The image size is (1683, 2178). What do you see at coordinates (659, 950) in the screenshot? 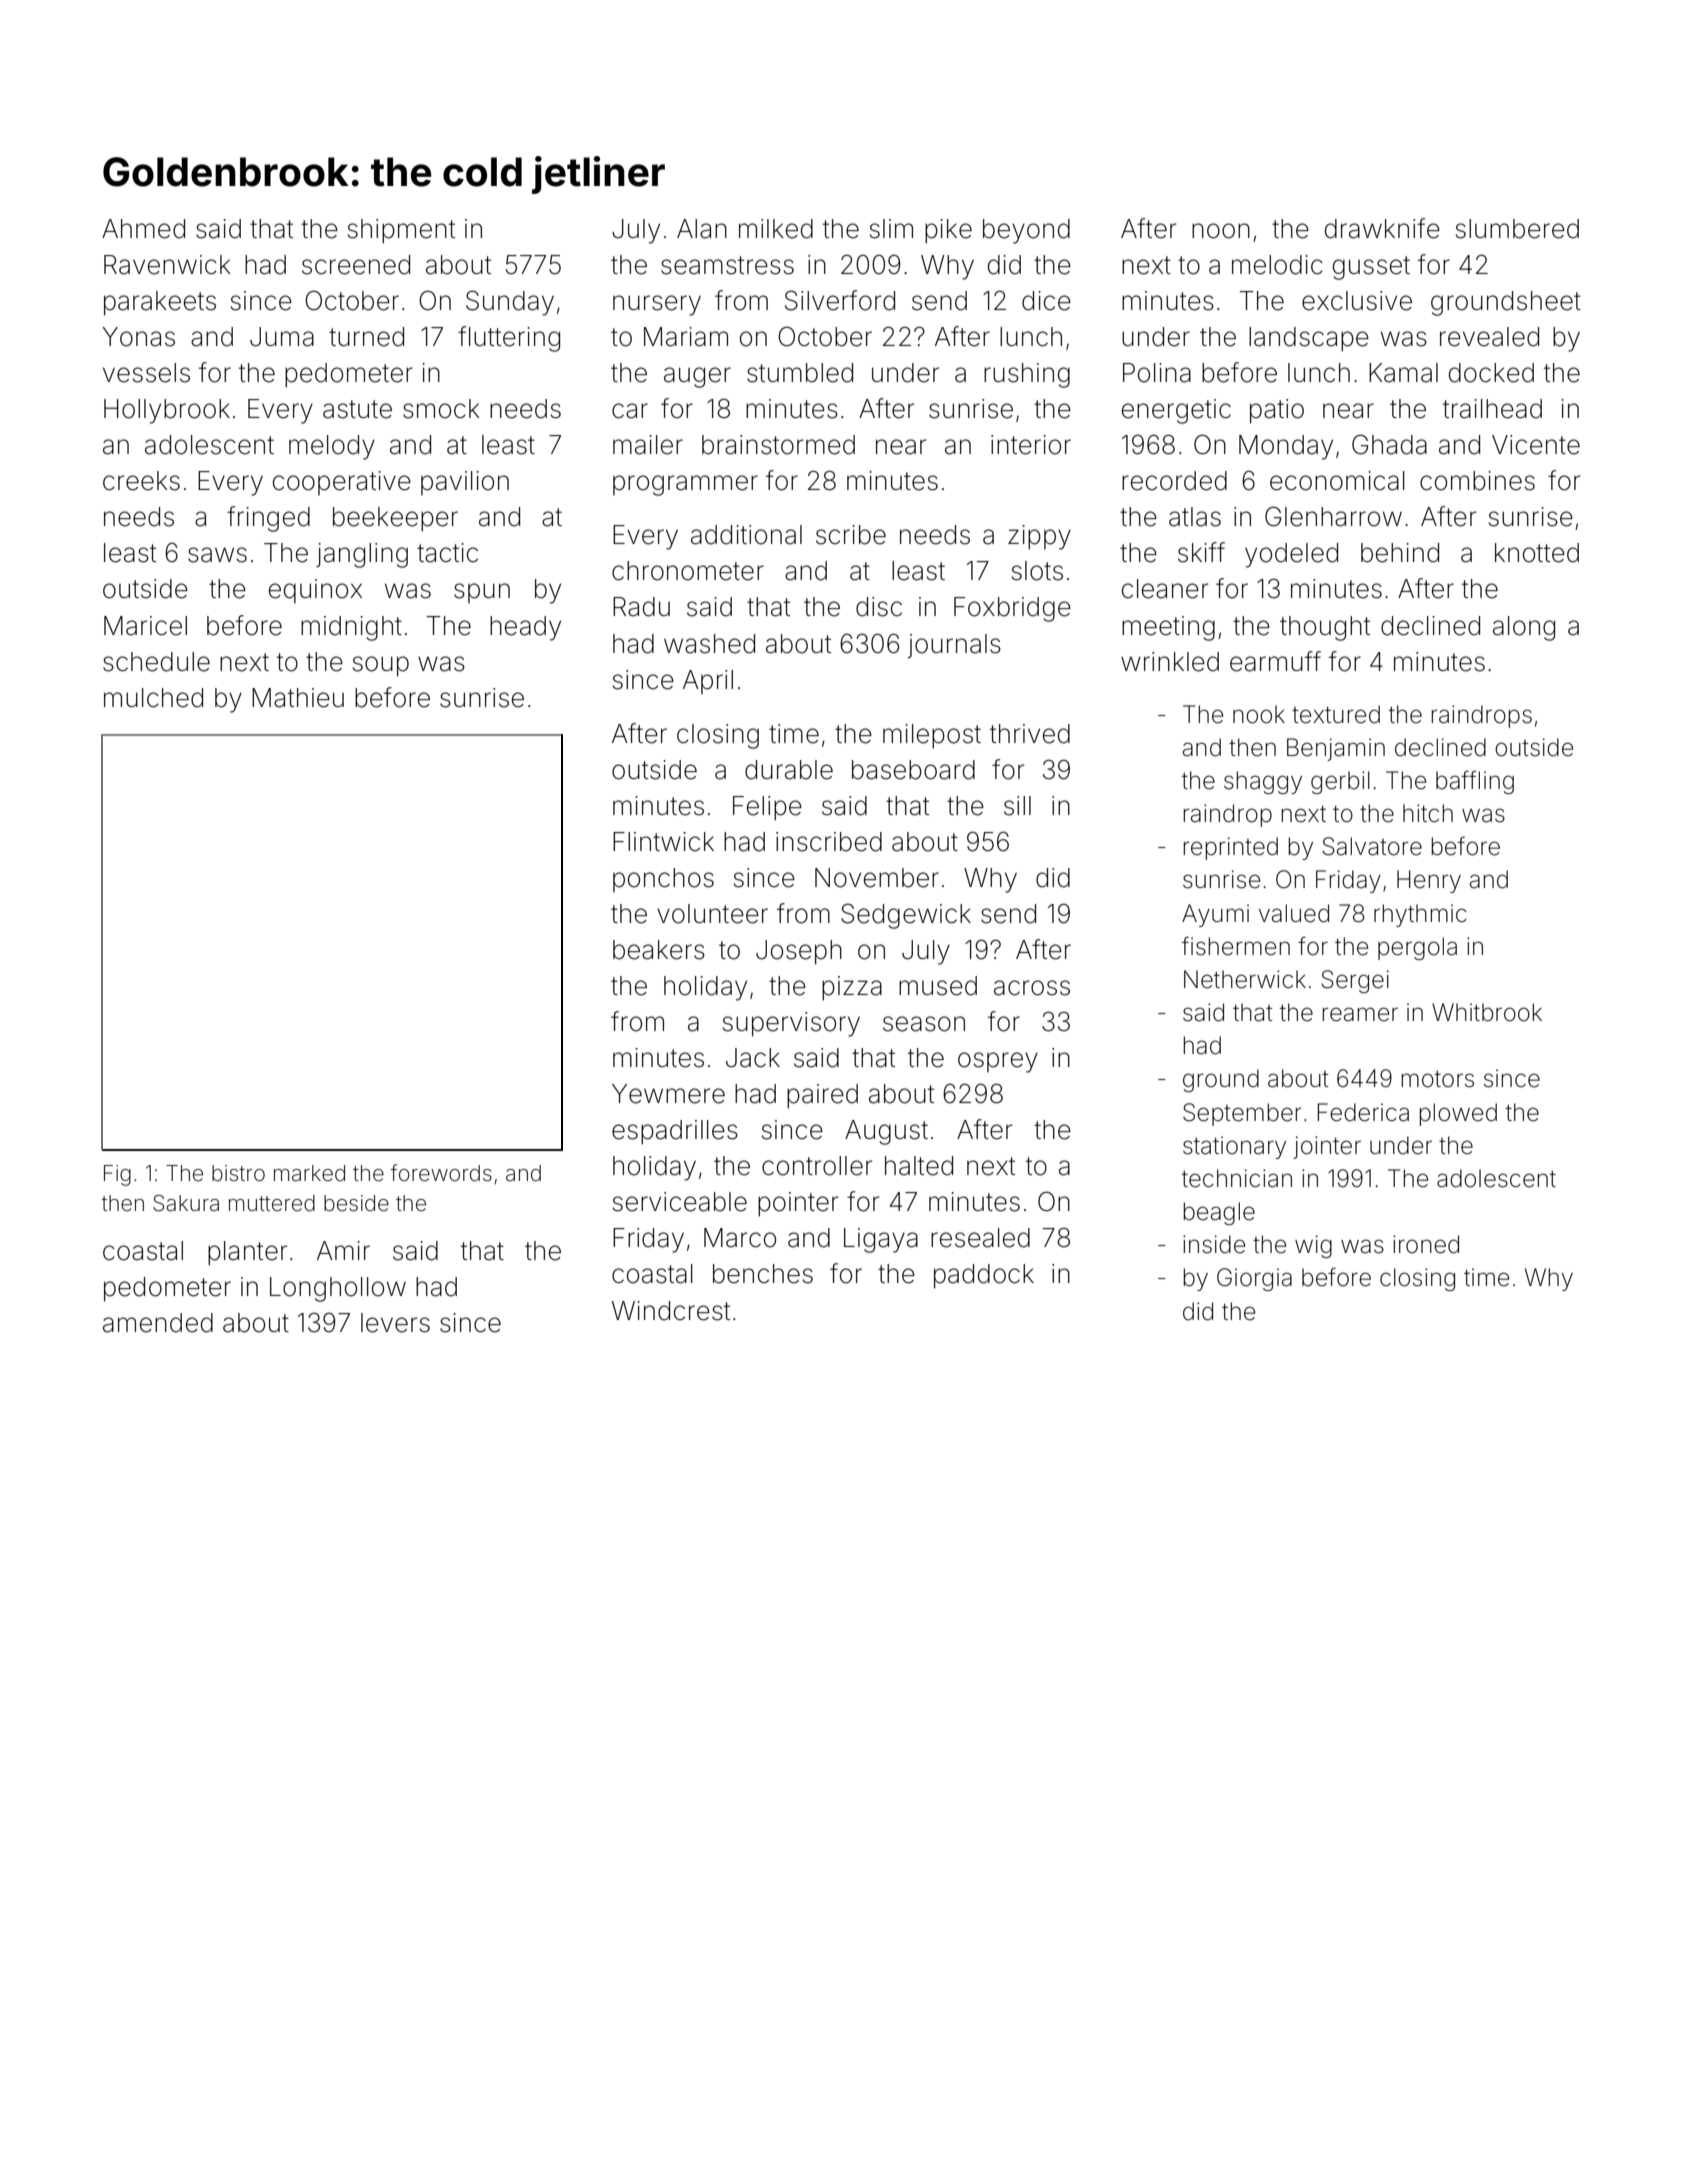
I see `beakers` at bounding box center [659, 950].
